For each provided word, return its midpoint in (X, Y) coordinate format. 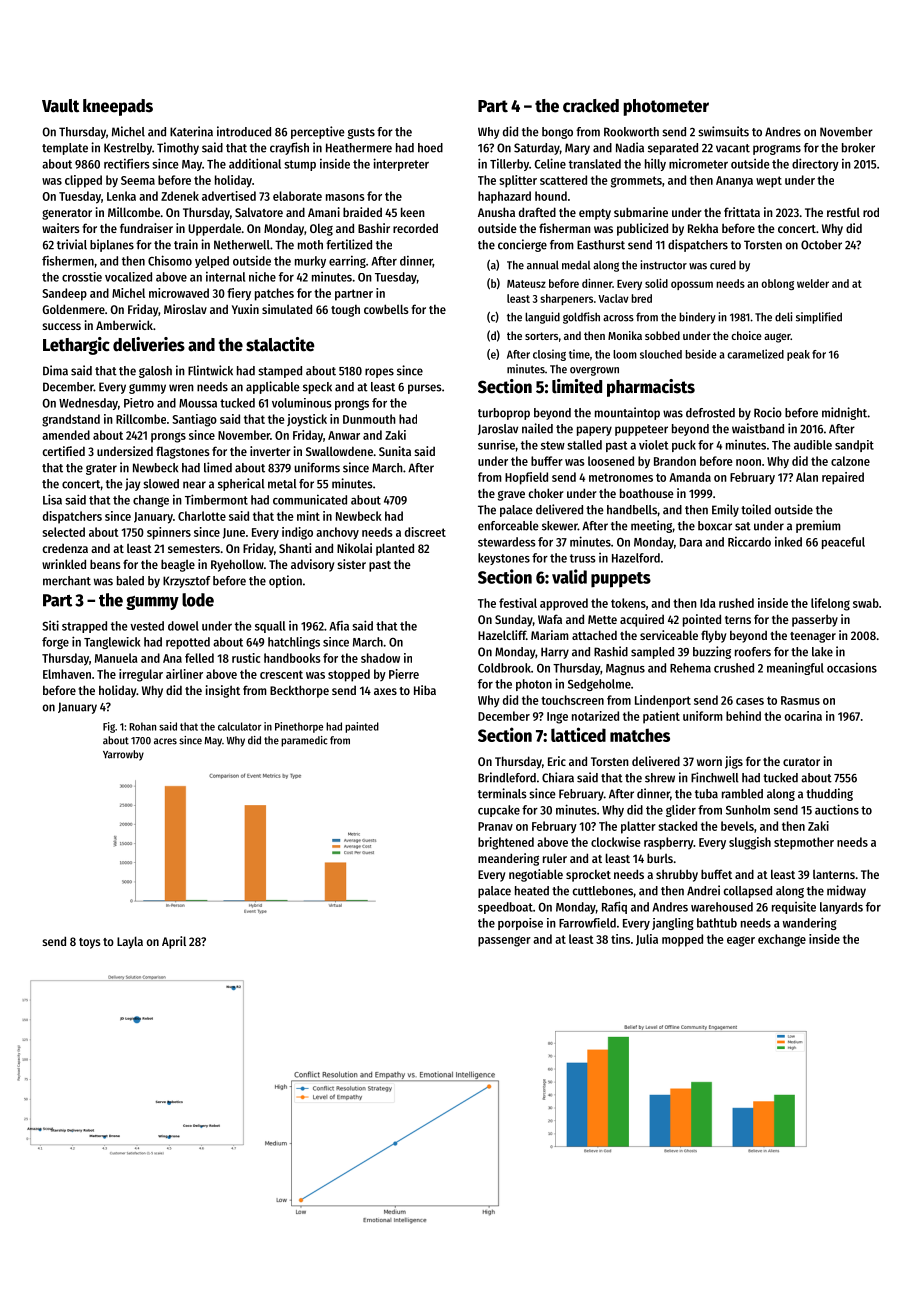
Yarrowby (123, 755)
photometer (666, 107)
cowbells (386, 309)
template (65, 149)
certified (63, 451)
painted (362, 727)
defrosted (710, 413)
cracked (591, 106)
